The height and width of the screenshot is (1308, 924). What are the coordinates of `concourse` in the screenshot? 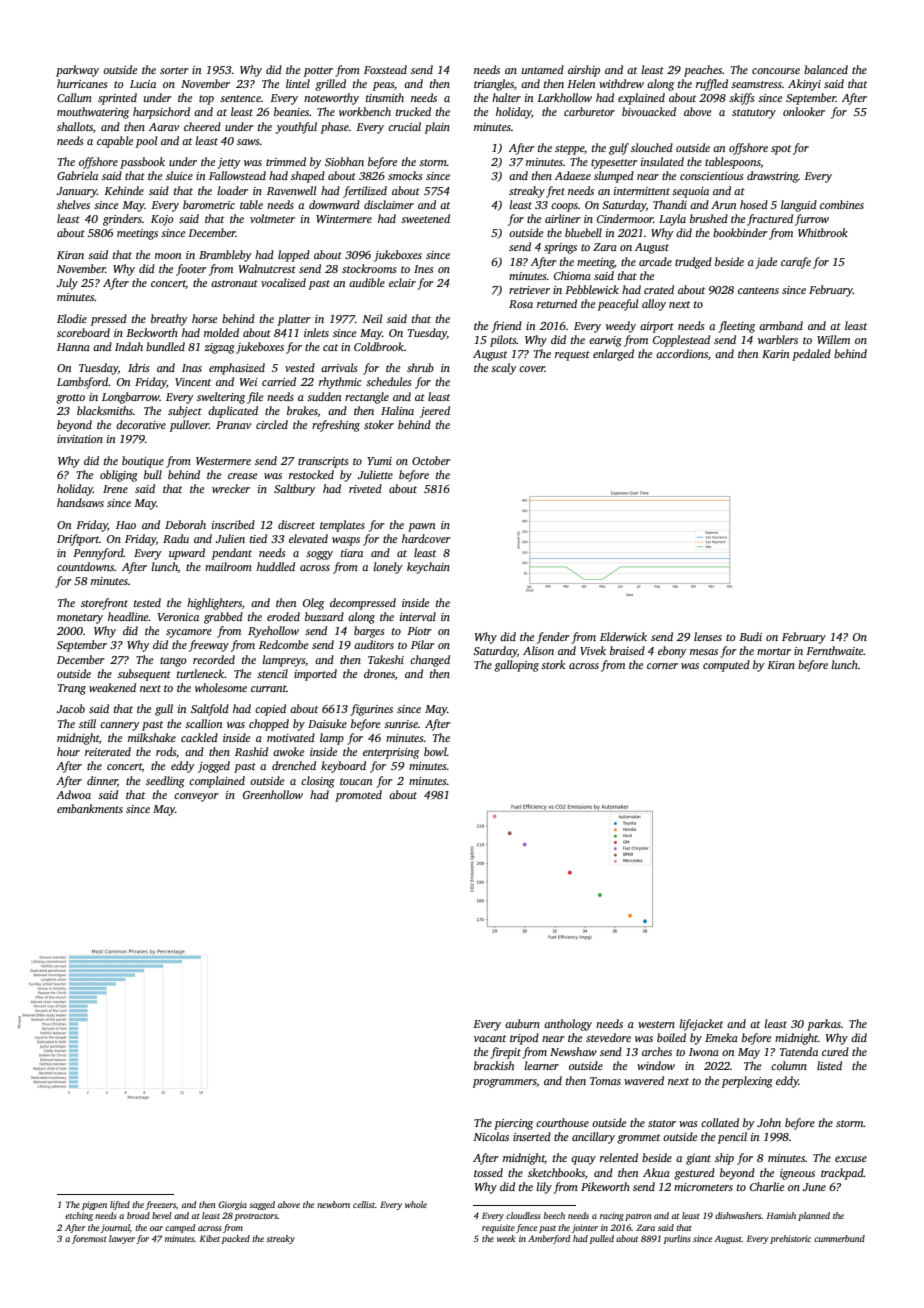 It's located at (776, 71).
